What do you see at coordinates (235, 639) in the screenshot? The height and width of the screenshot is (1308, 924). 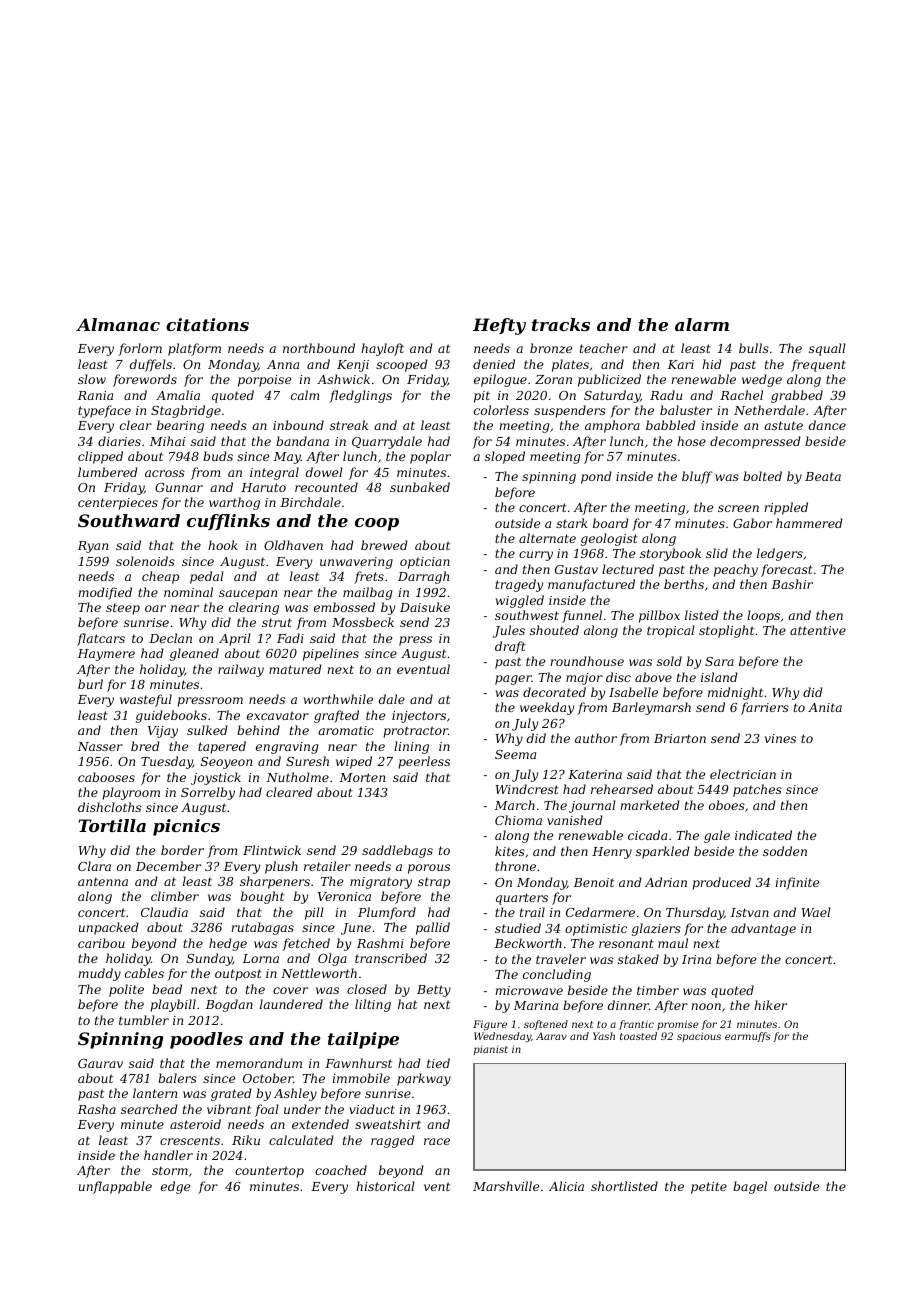 I see `April` at bounding box center [235, 639].
